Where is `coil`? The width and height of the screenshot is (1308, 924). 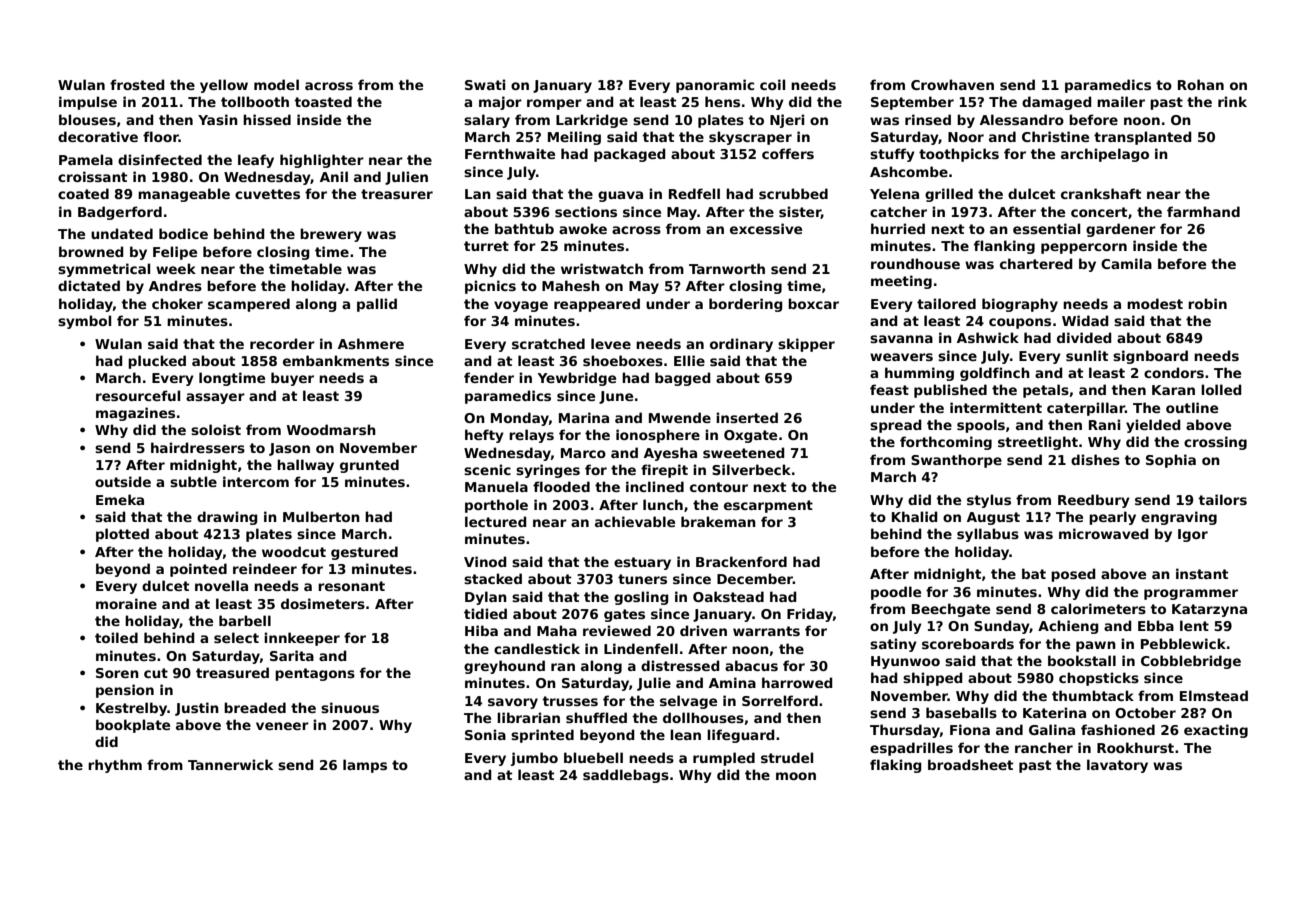 coil is located at coordinates (772, 84).
